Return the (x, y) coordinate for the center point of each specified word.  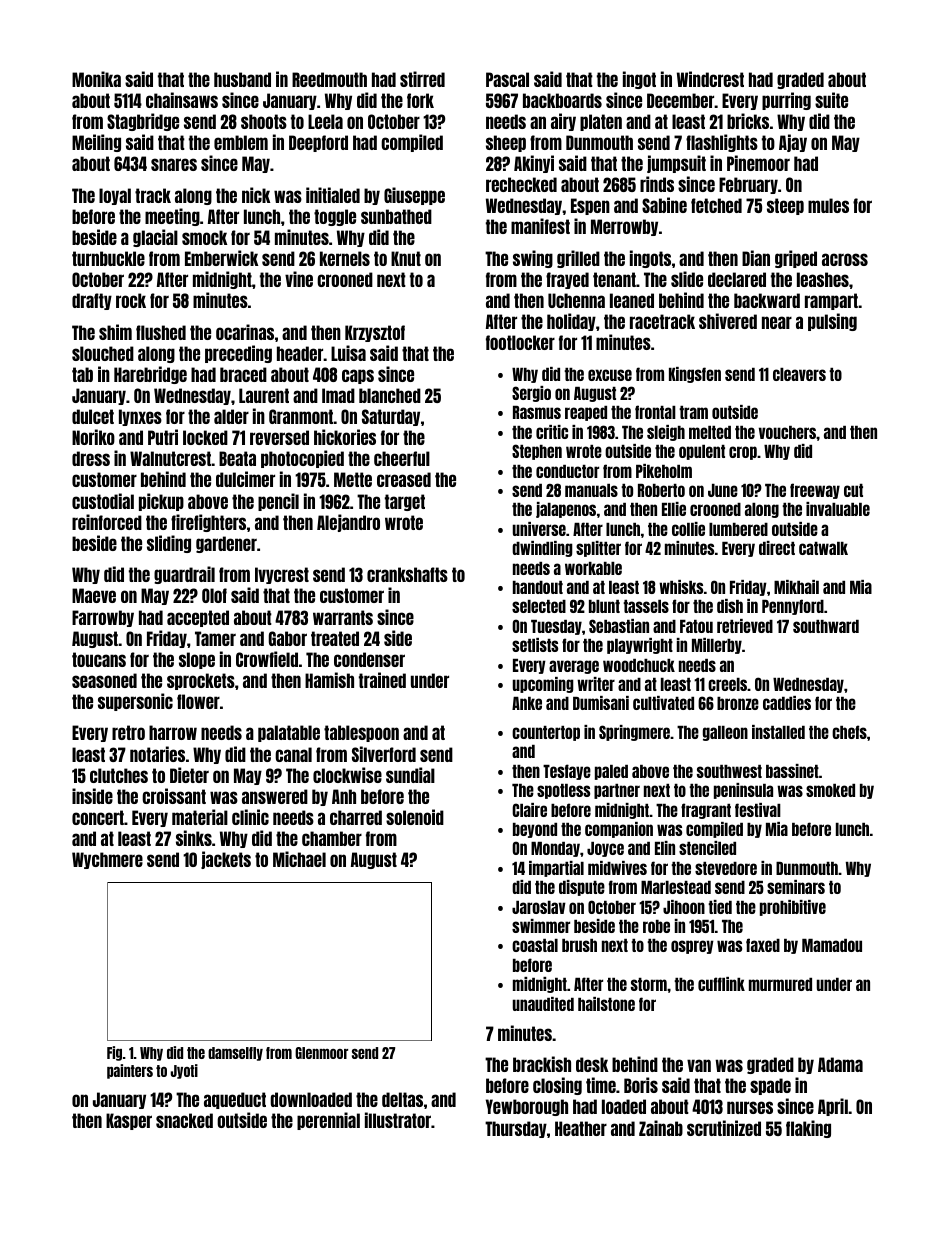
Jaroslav (539, 907)
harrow (173, 732)
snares (174, 164)
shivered (728, 321)
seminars (796, 887)
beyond (535, 830)
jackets (226, 860)
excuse (610, 375)
